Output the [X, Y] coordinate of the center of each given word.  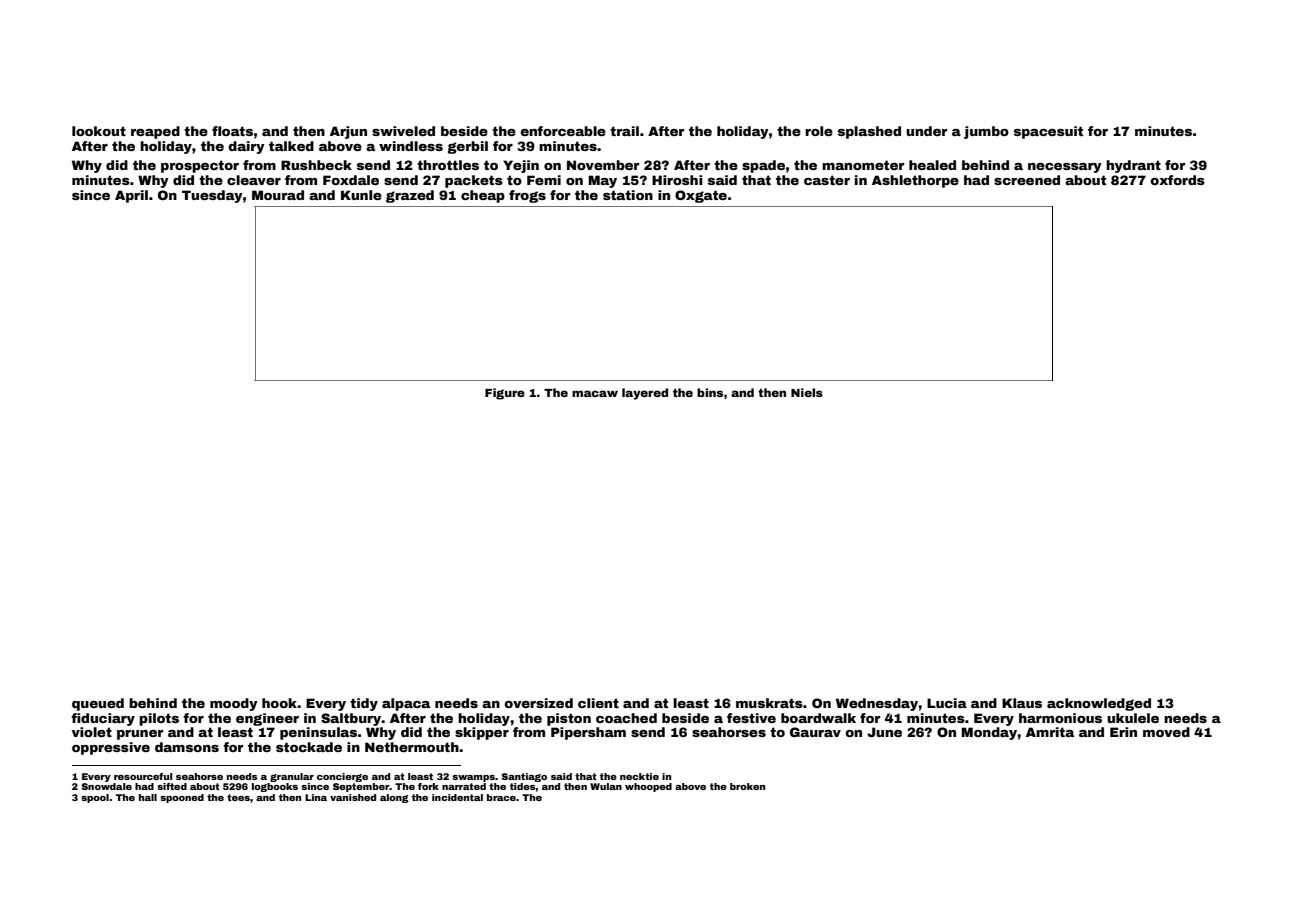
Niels [807, 392]
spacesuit [1048, 132]
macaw [595, 393]
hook [279, 703]
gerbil [467, 147]
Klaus [1022, 703]
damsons [187, 747]
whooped [648, 787]
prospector [200, 166]
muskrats [769, 703]
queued [98, 704]
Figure [505, 394]
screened [1027, 180]
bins [710, 392]
